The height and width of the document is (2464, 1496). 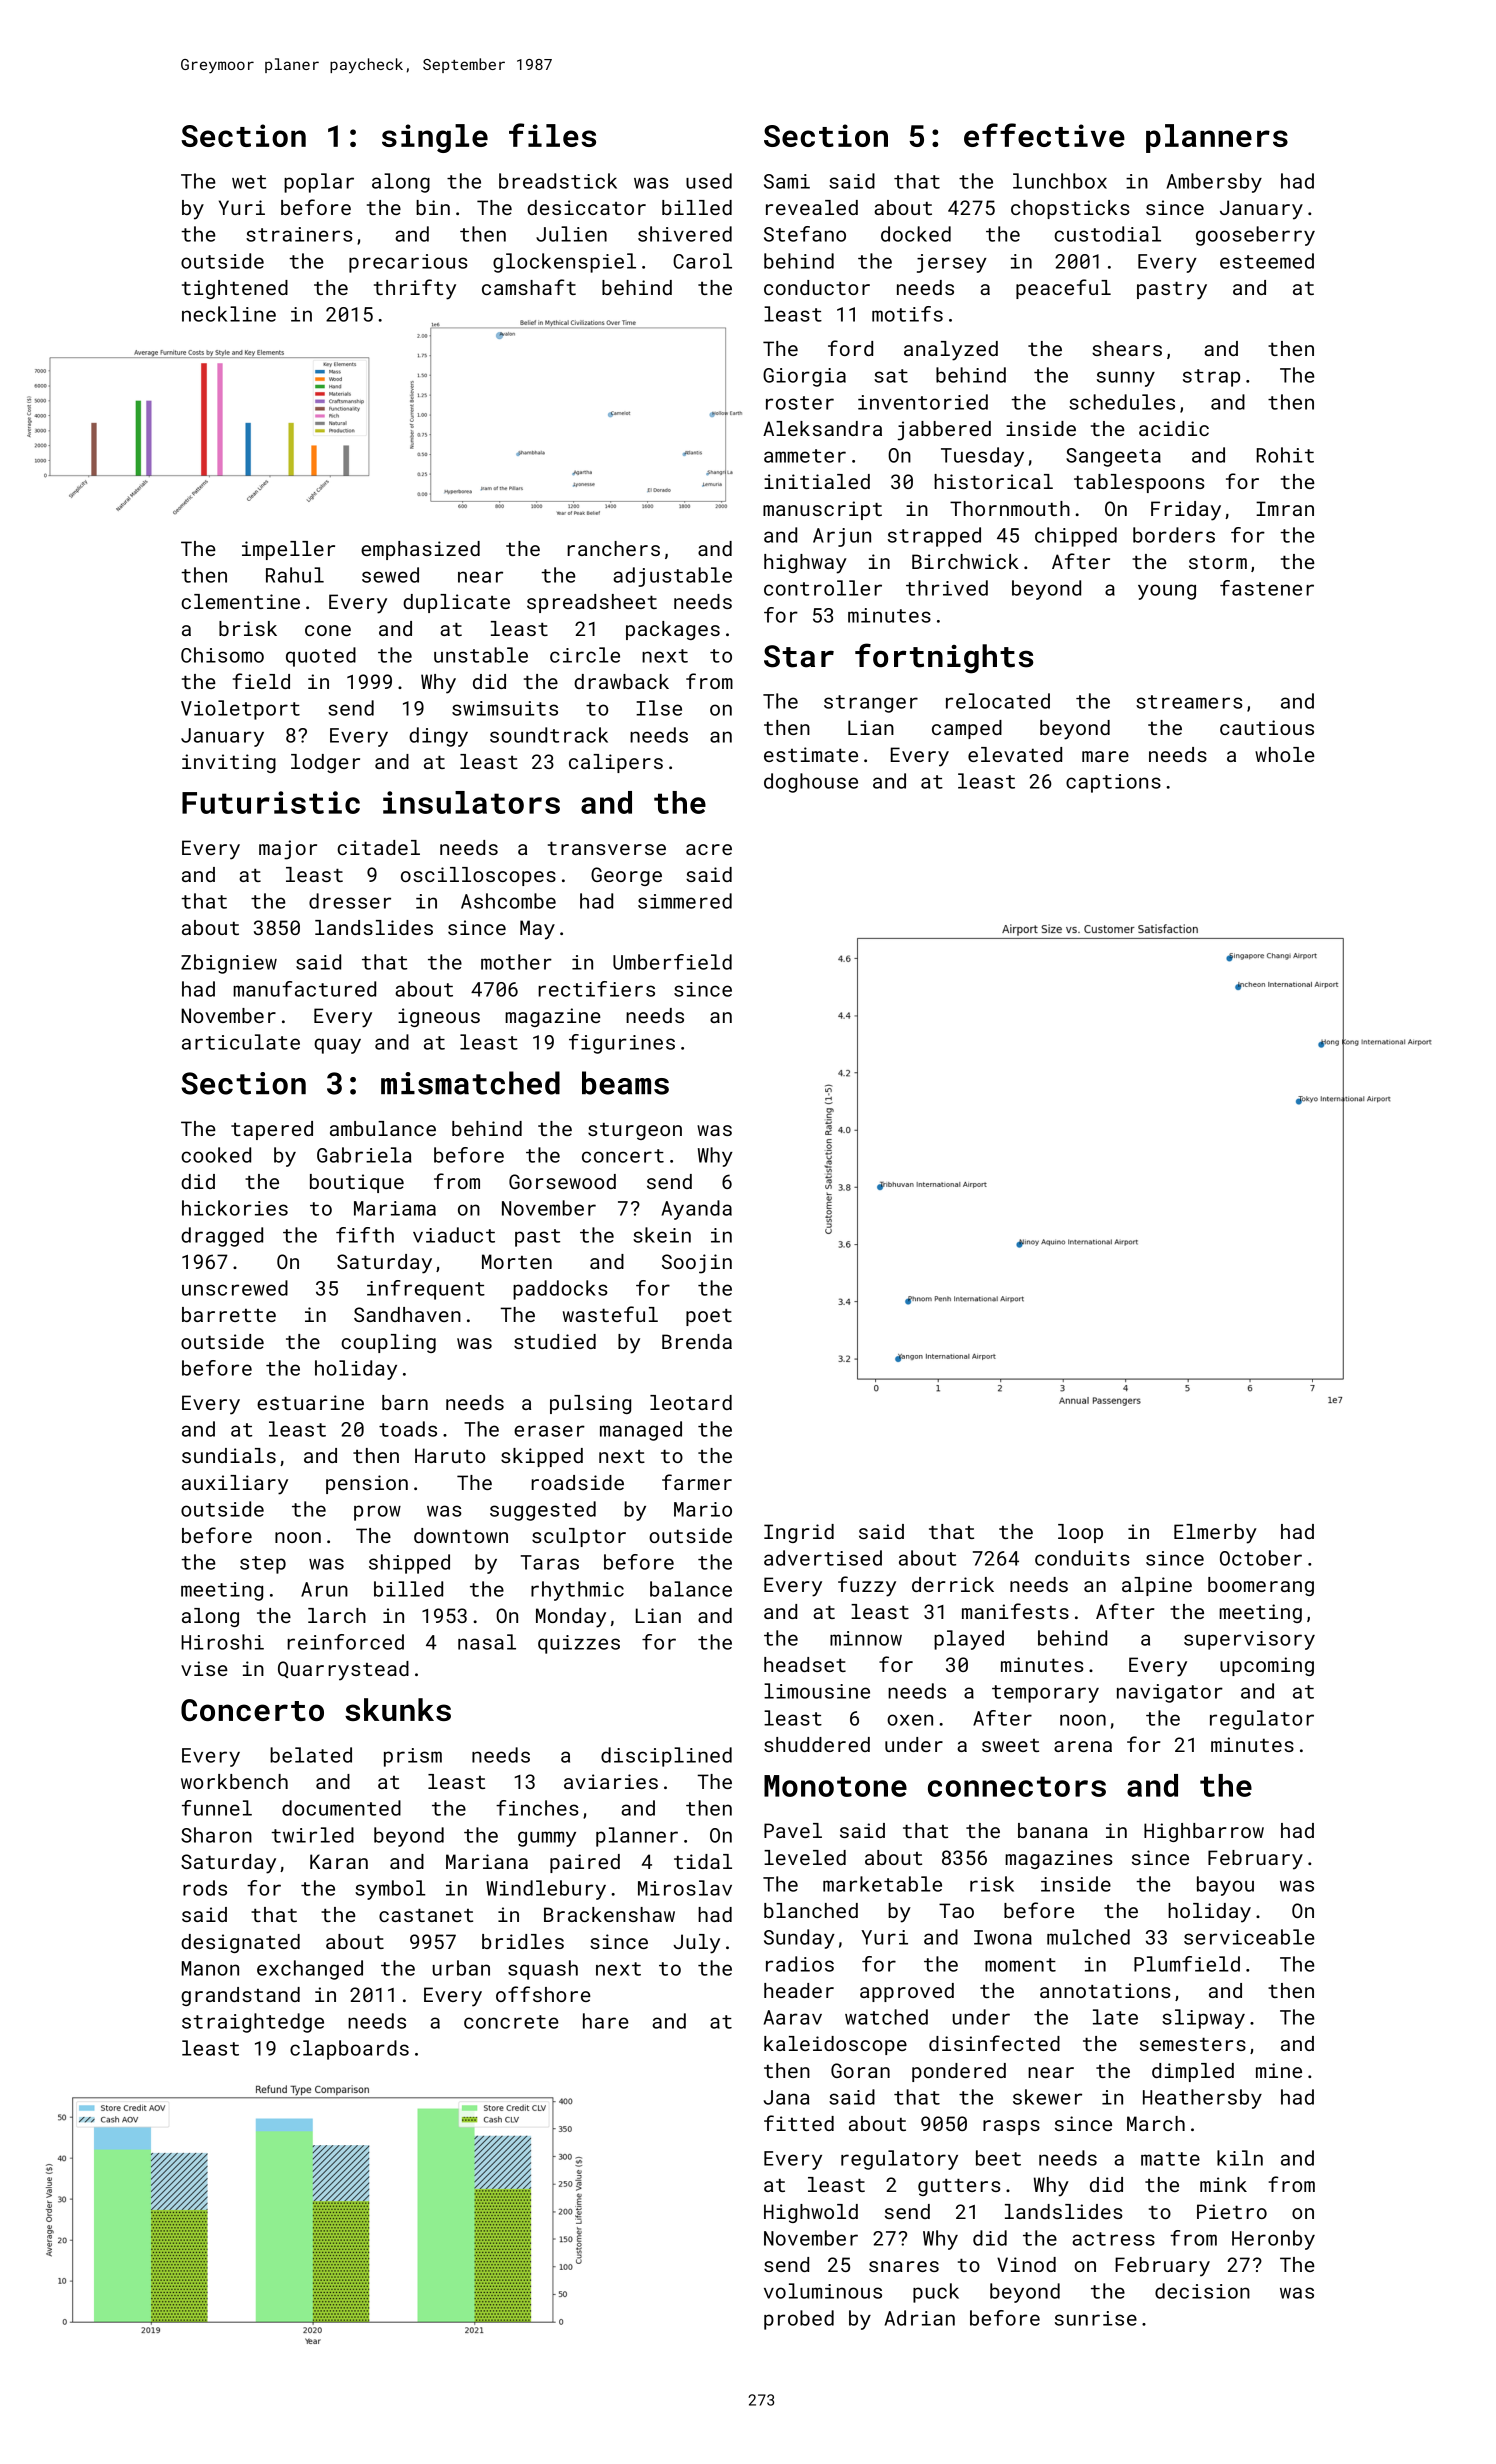 What do you see at coordinates (249, 182) in the document?
I see `wet` at bounding box center [249, 182].
